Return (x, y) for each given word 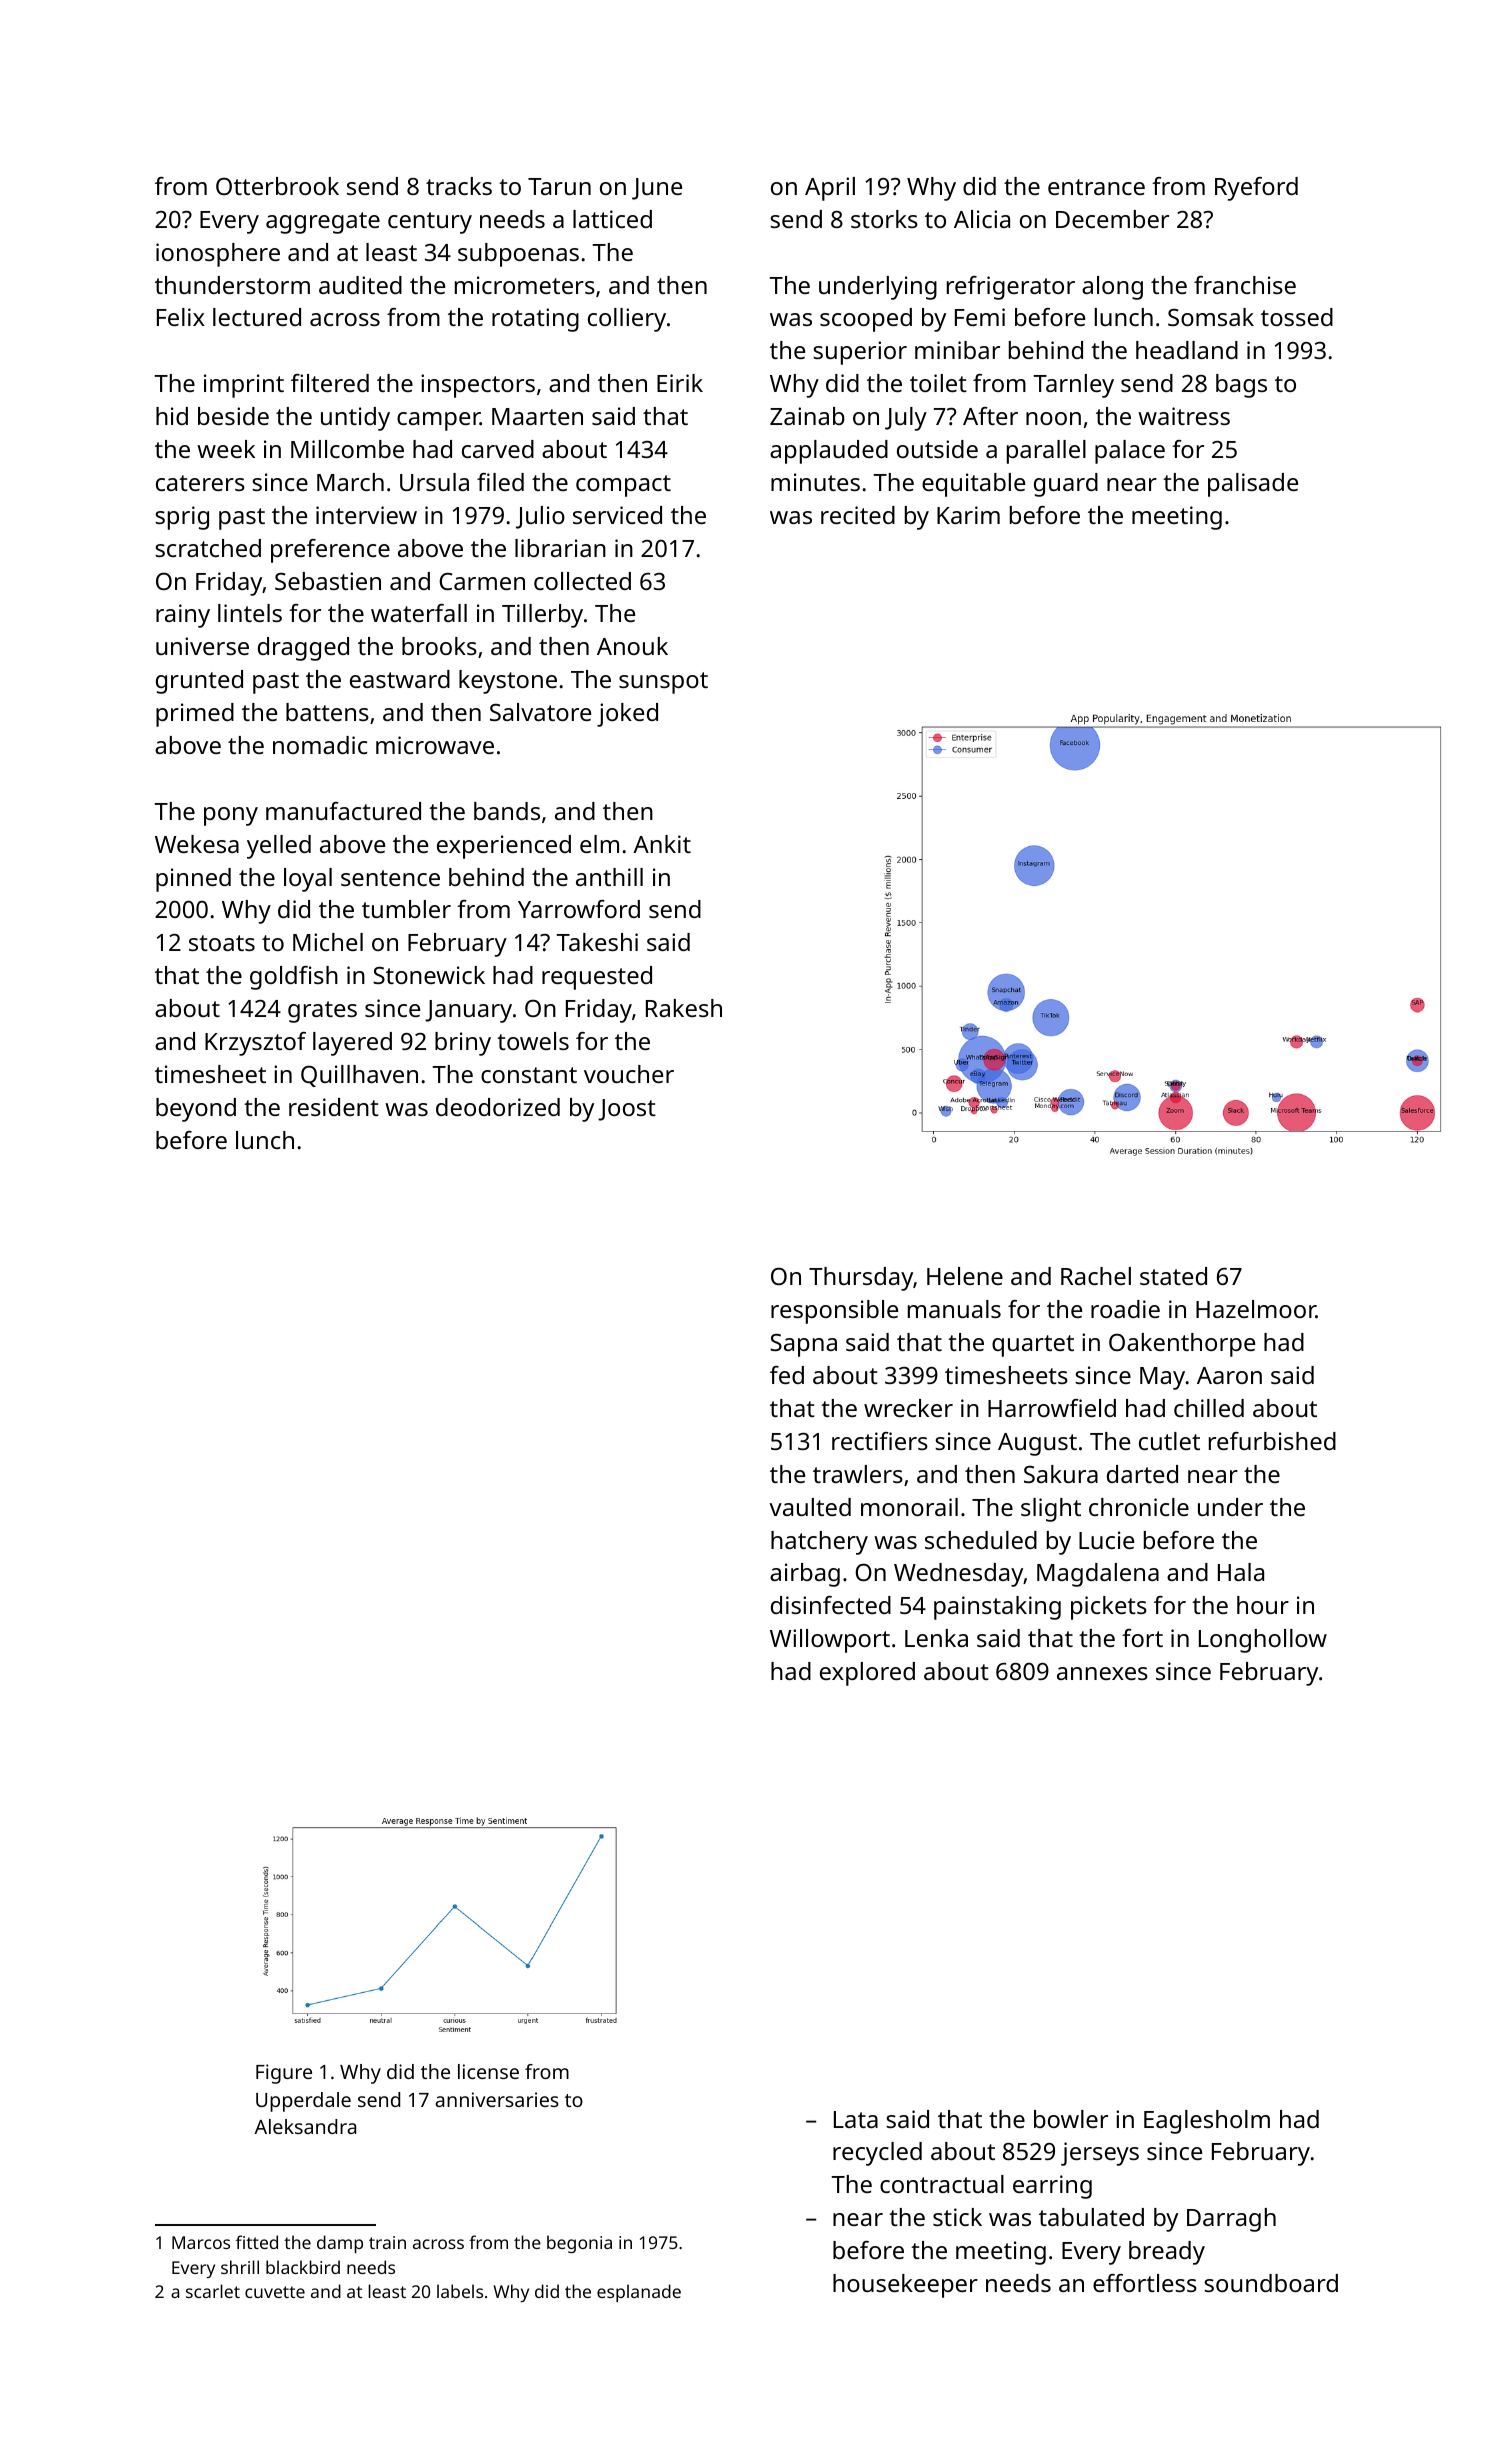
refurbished (1272, 1441)
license (488, 2071)
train (387, 2242)
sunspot (663, 683)
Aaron (1229, 1375)
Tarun (559, 186)
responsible (834, 1312)
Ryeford (1256, 189)
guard (1066, 485)
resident (334, 1107)
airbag (805, 1575)
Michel (328, 942)
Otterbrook (277, 186)
